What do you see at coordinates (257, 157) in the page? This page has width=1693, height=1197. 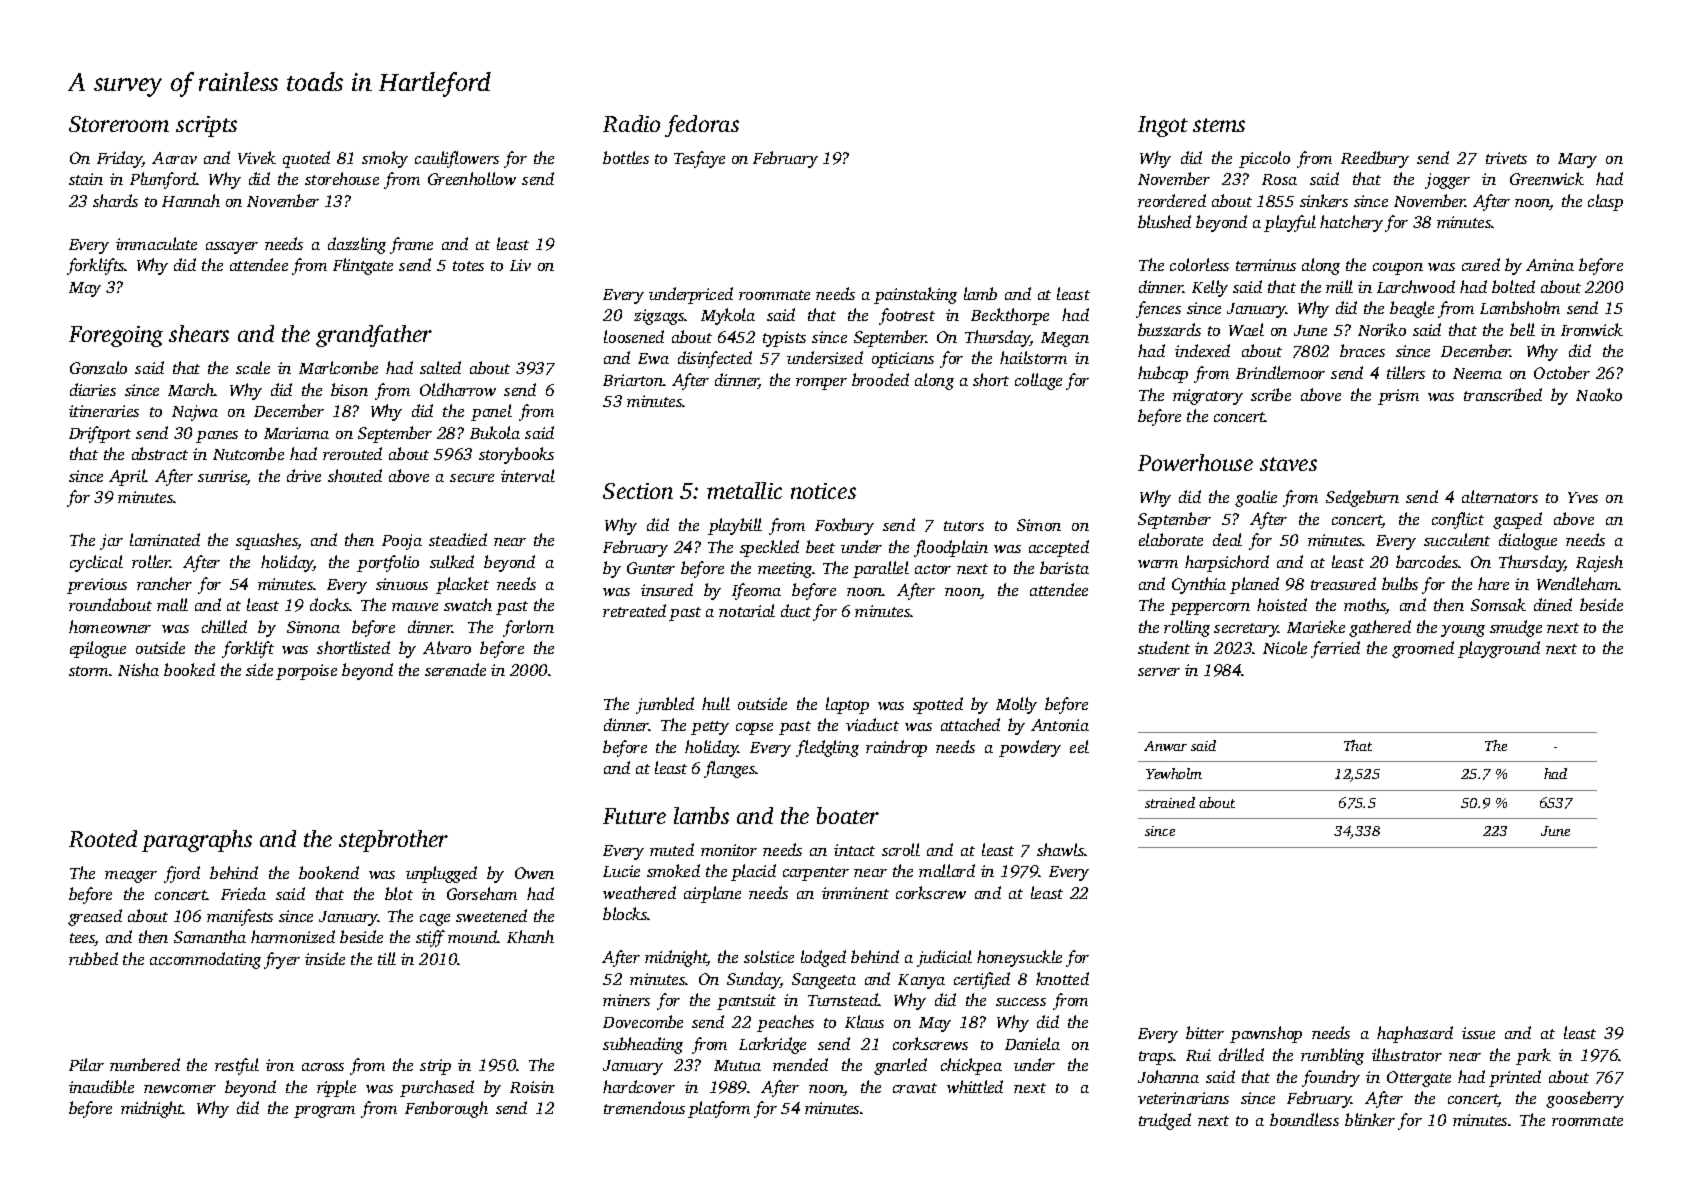 I see `Vivek` at bounding box center [257, 157].
